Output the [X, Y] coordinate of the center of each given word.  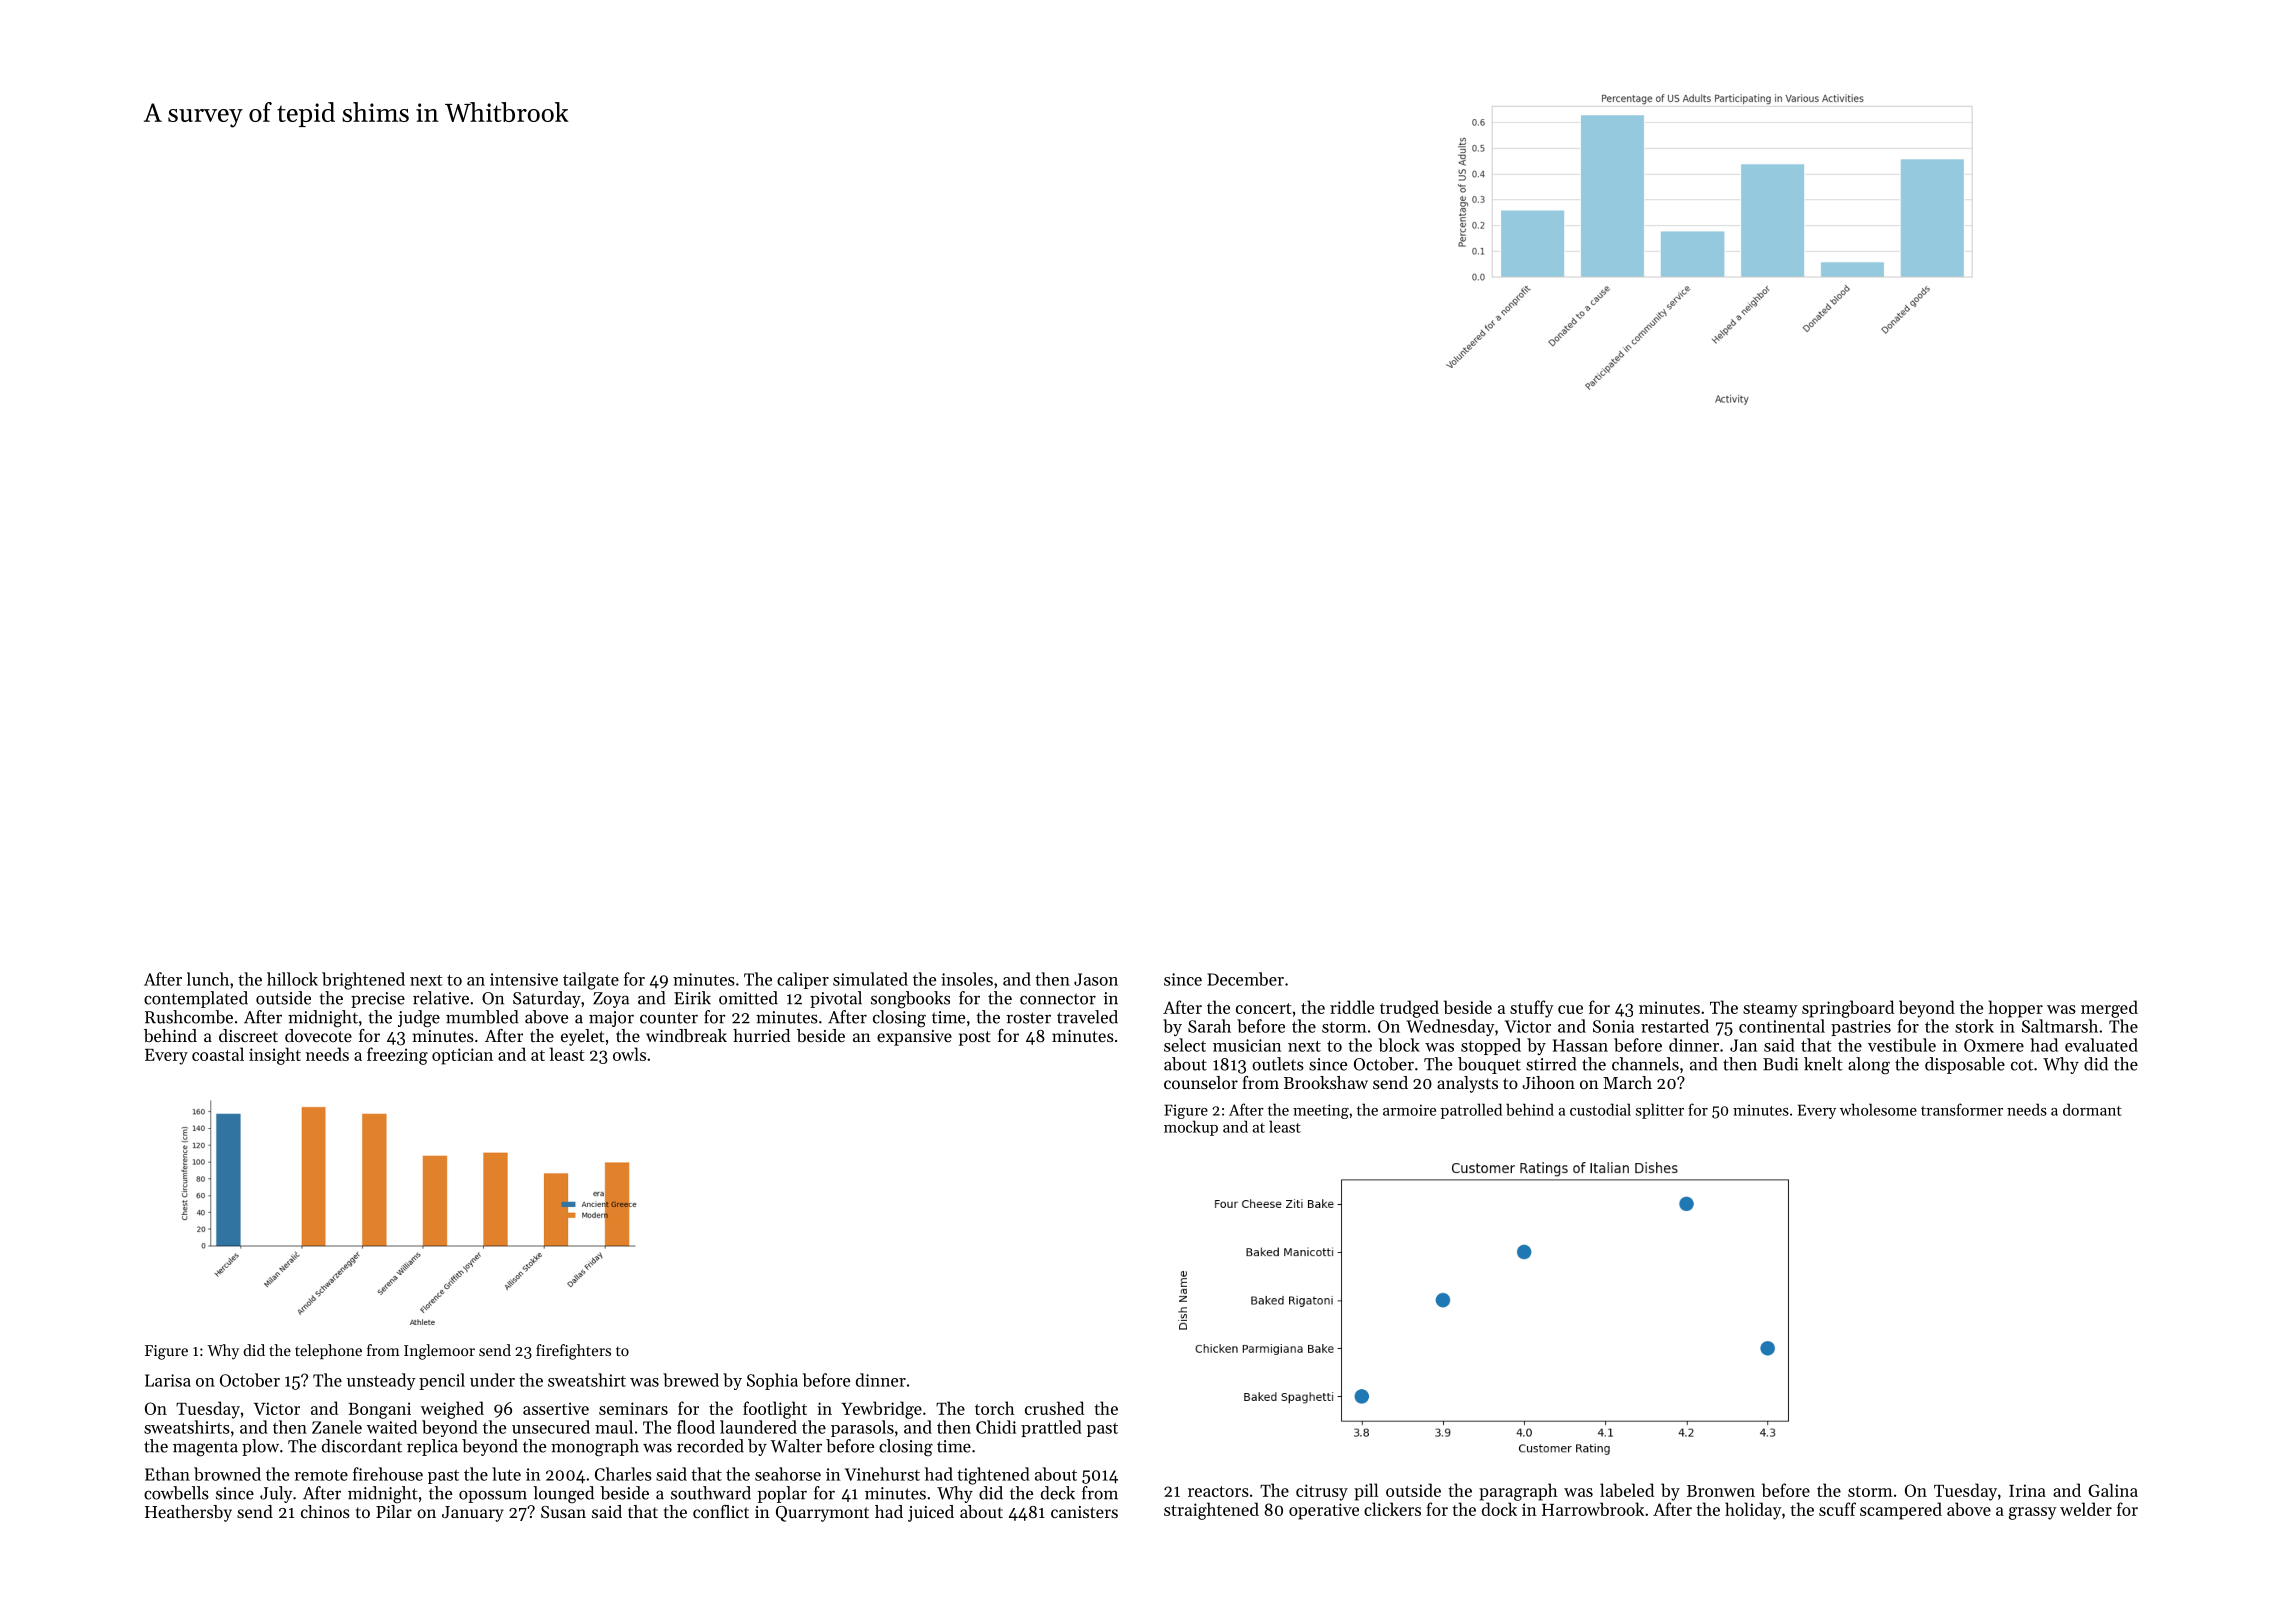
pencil [442, 1381]
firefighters [573, 1352]
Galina [2113, 1490]
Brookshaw [1326, 1082]
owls [629, 1054]
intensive [524, 979]
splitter [1660, 1111]
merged [2109, 1009]
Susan [563, 1512]
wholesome [1878, 1109]
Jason [1096, 979]
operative [1324, 1511]
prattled [1051, 1428]
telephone [328, 1351]
